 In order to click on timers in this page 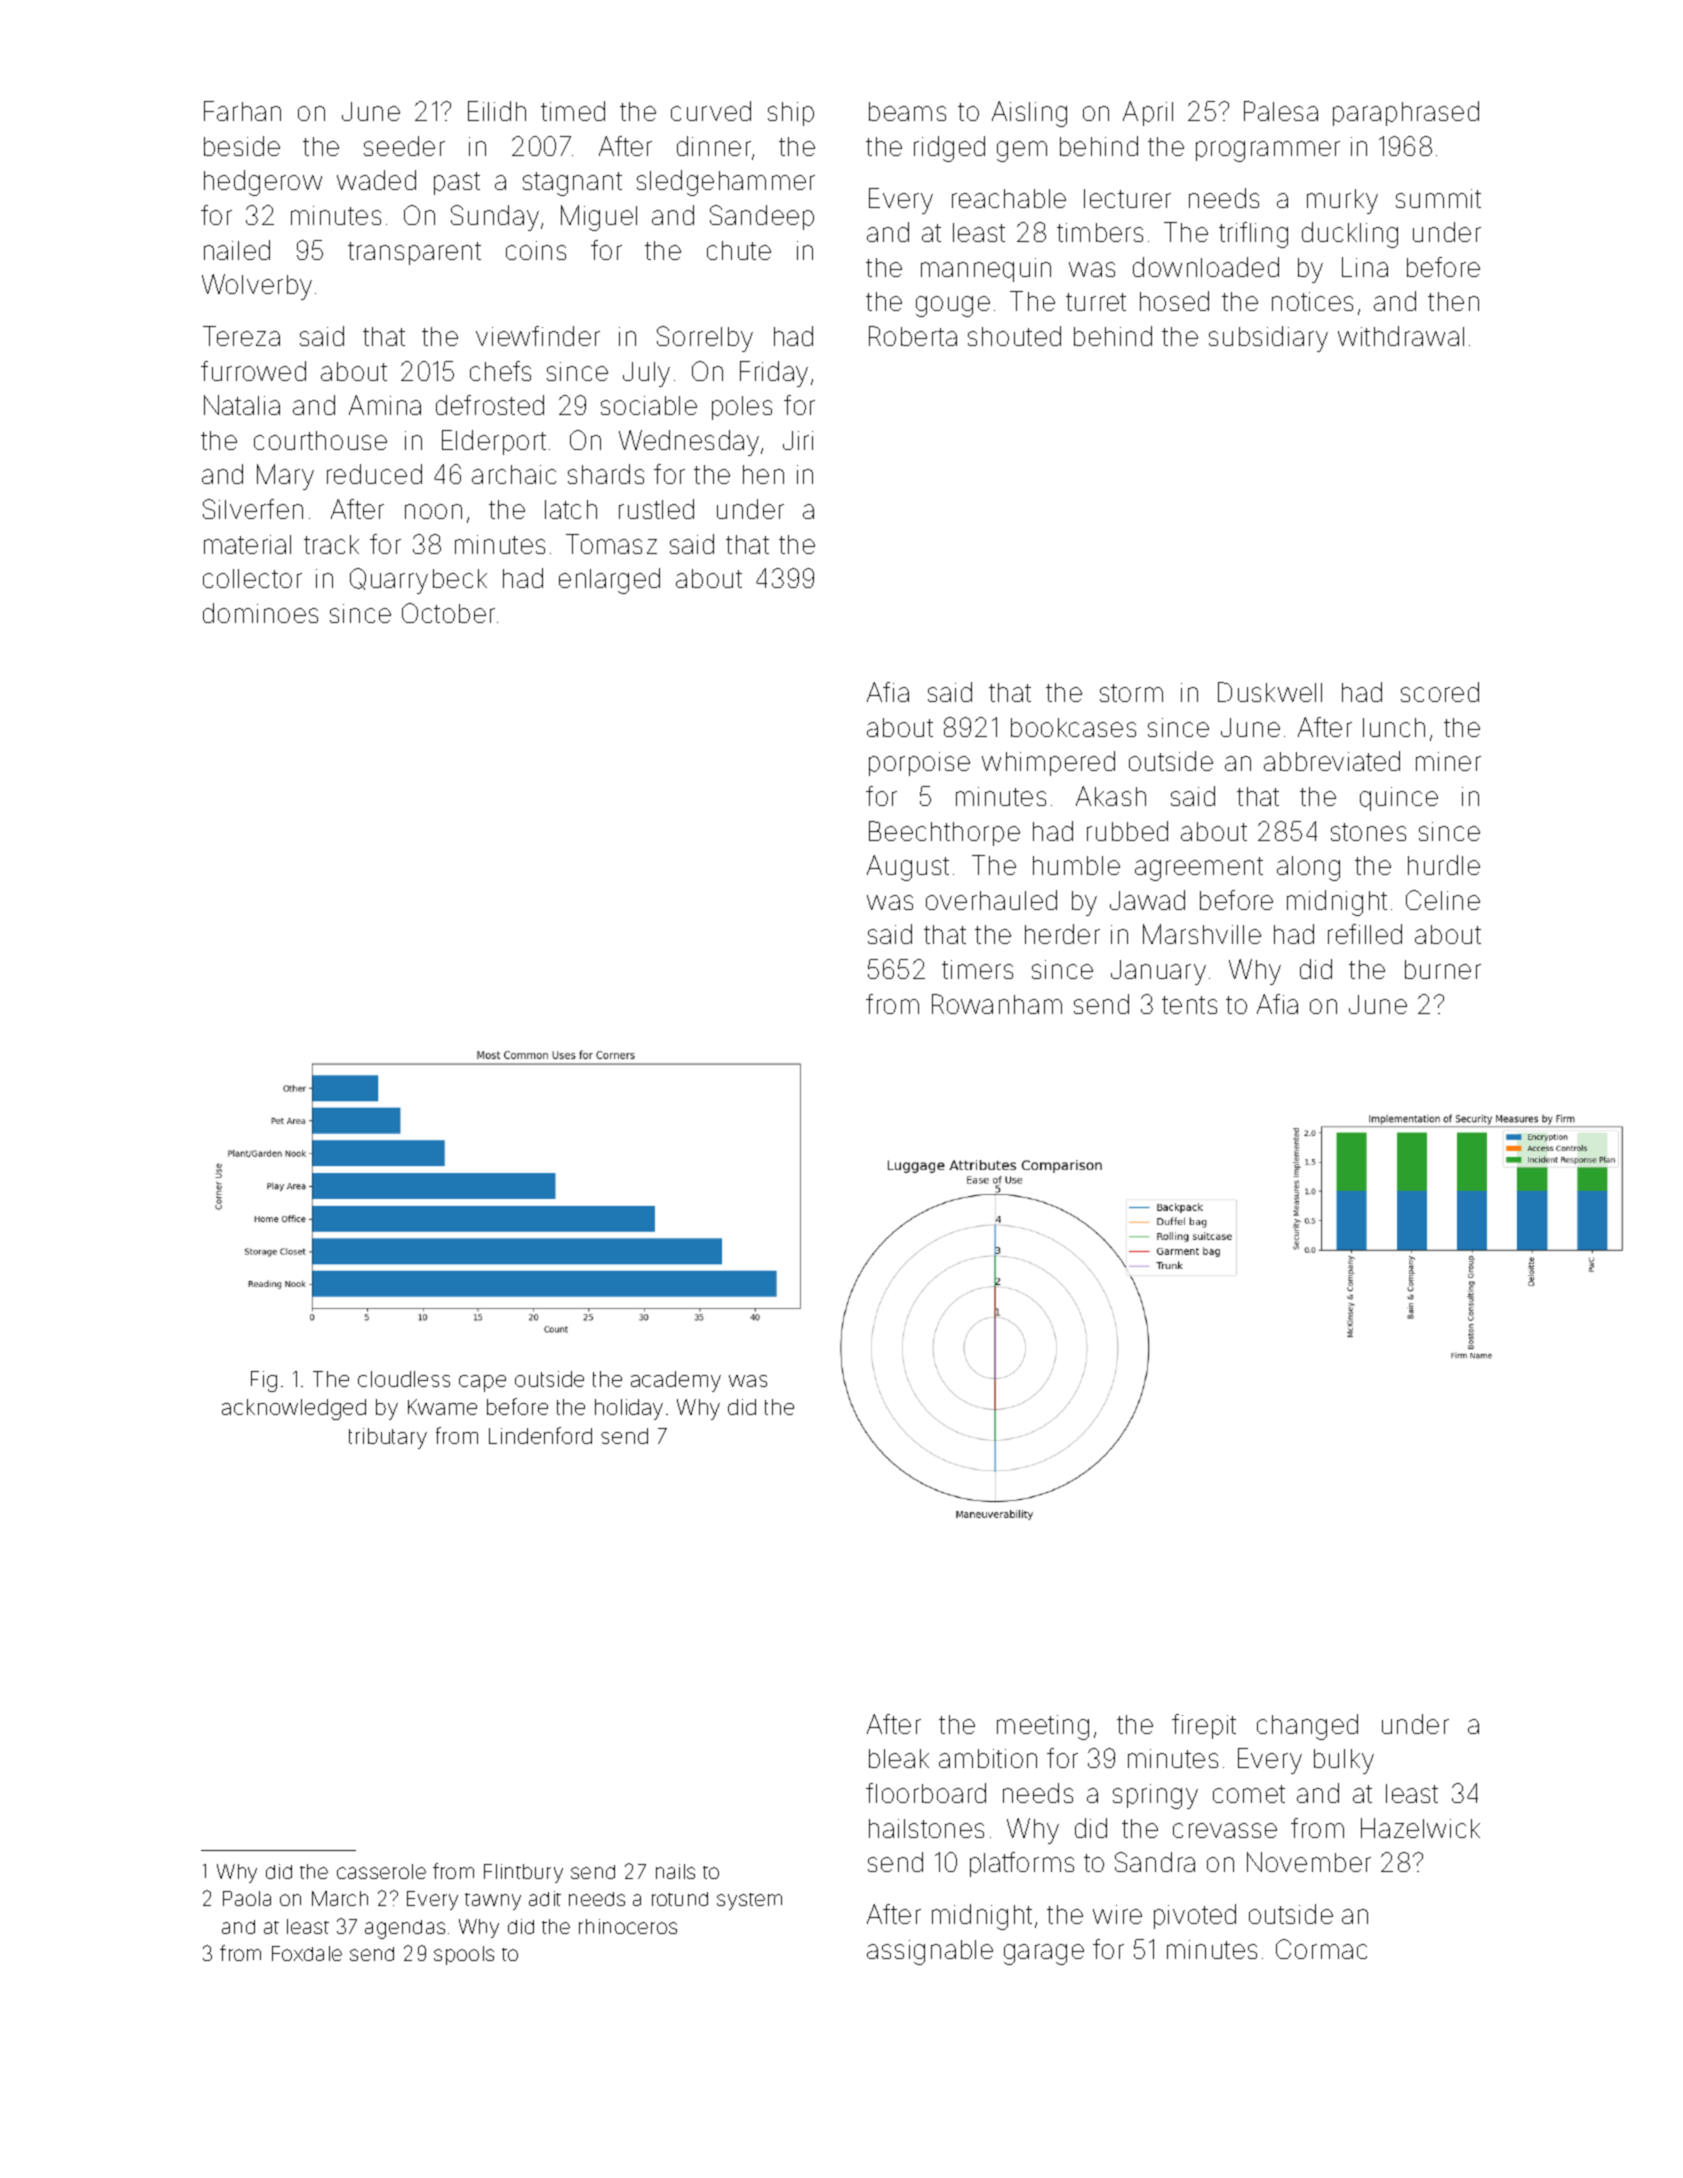, I will do `click(977, 969)`.
